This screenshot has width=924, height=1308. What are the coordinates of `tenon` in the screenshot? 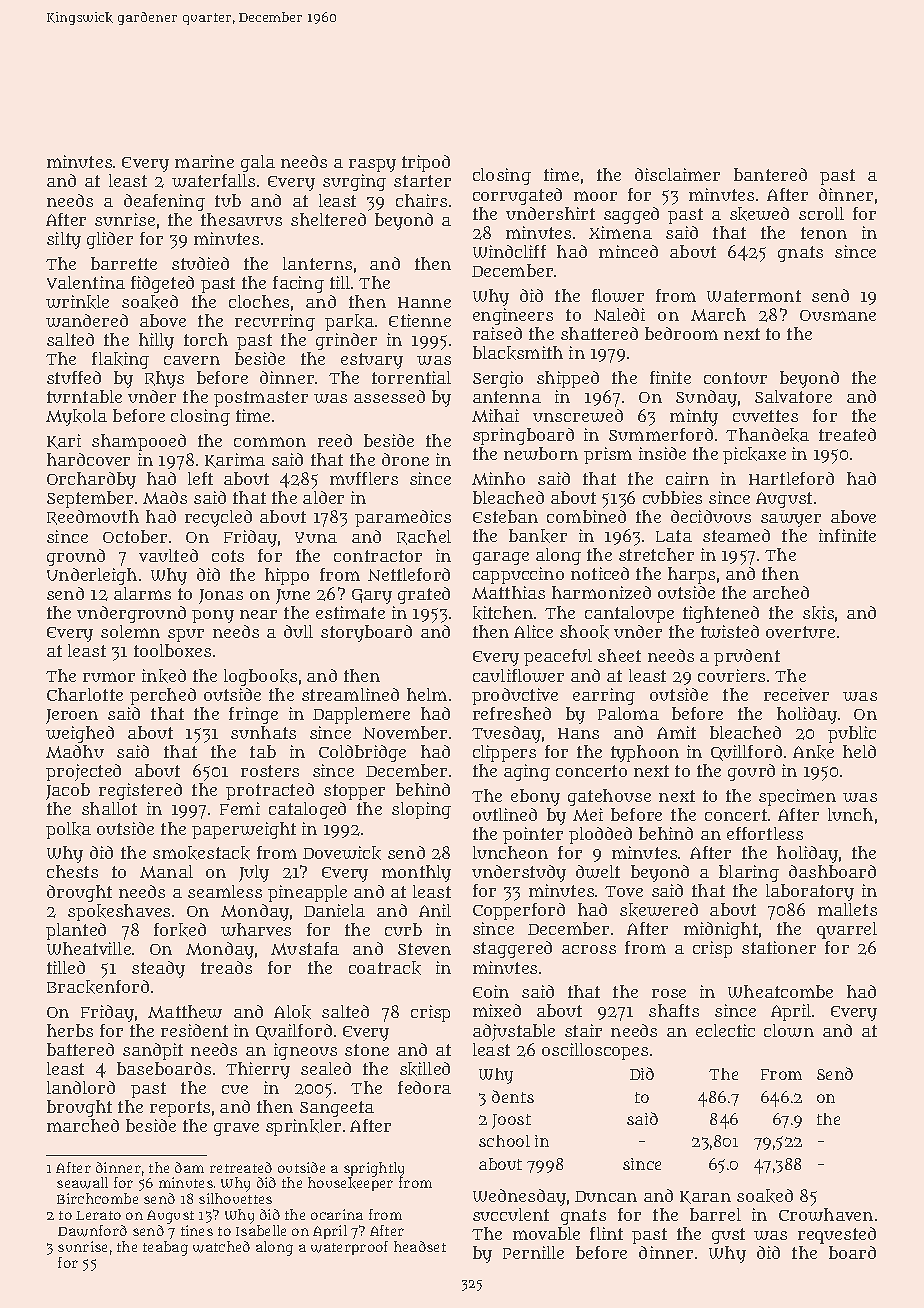 It's located at (824, 233).
